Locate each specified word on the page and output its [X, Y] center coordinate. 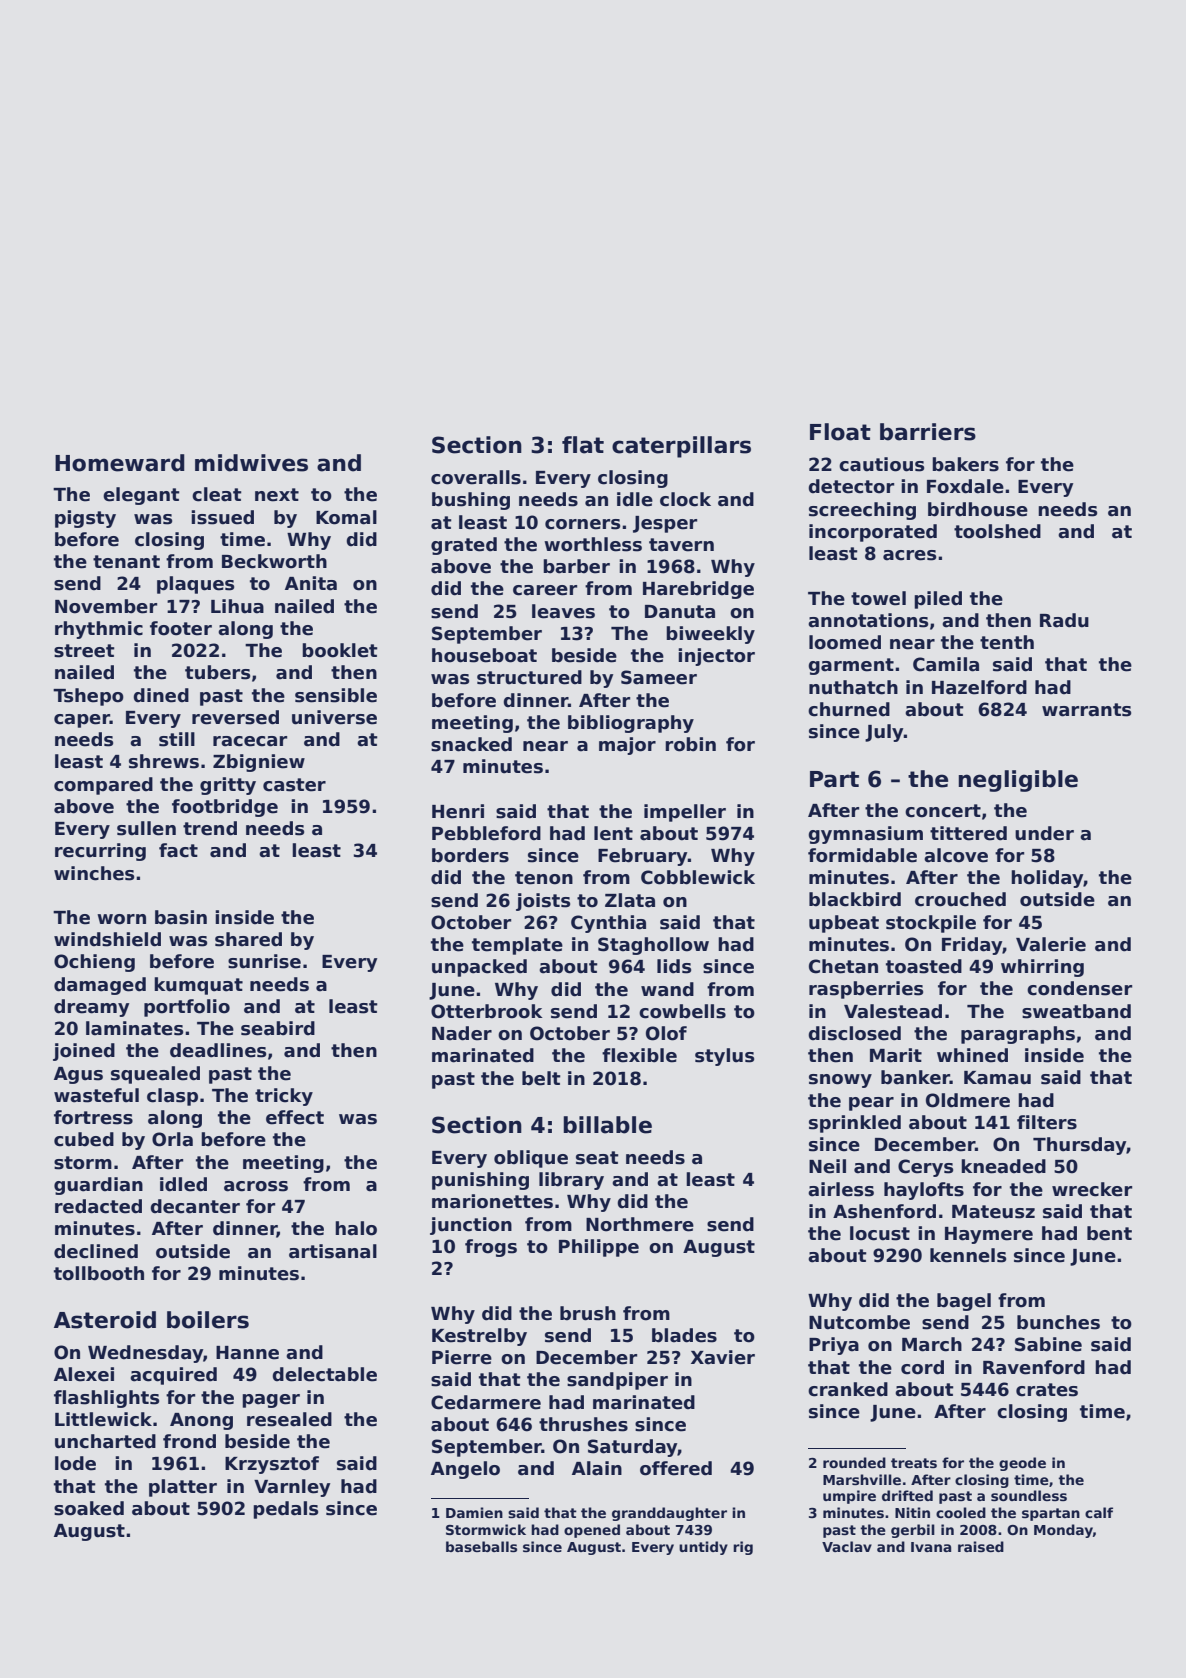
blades [684, 1335]
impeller [685, 813]
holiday [1047, 879]
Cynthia [608, 924]
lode [75, 1463]
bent [1109, 1233]
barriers [928, 432]
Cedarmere [486, 1402]
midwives [251, 463]
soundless [1029, 1495]
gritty [228, 786]
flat [583, 445]
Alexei [84, 1374]
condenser [1079, 988]
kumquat [198, 986]
